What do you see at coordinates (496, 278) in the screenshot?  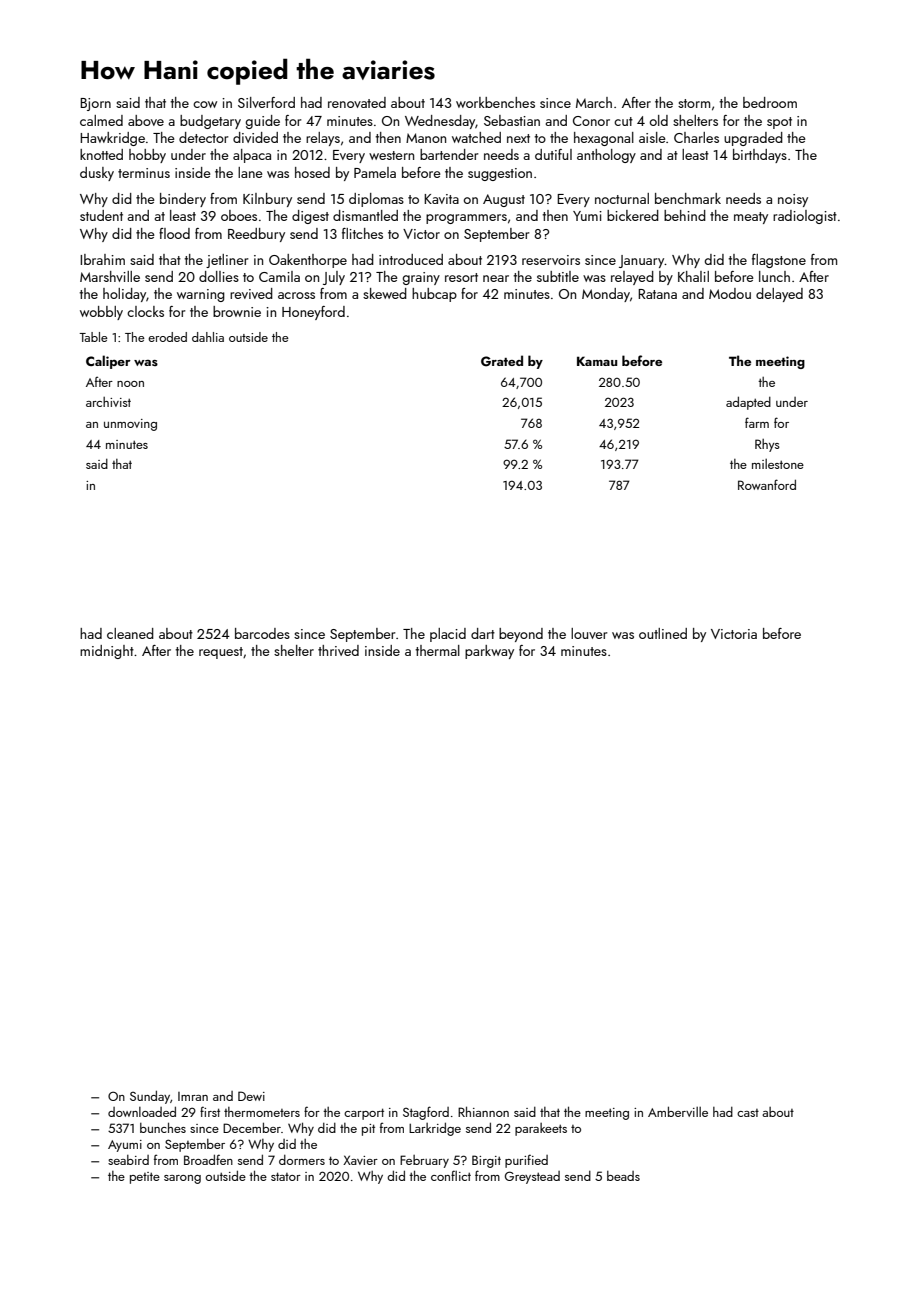 I see `near` at bounding box center [496, 278].
